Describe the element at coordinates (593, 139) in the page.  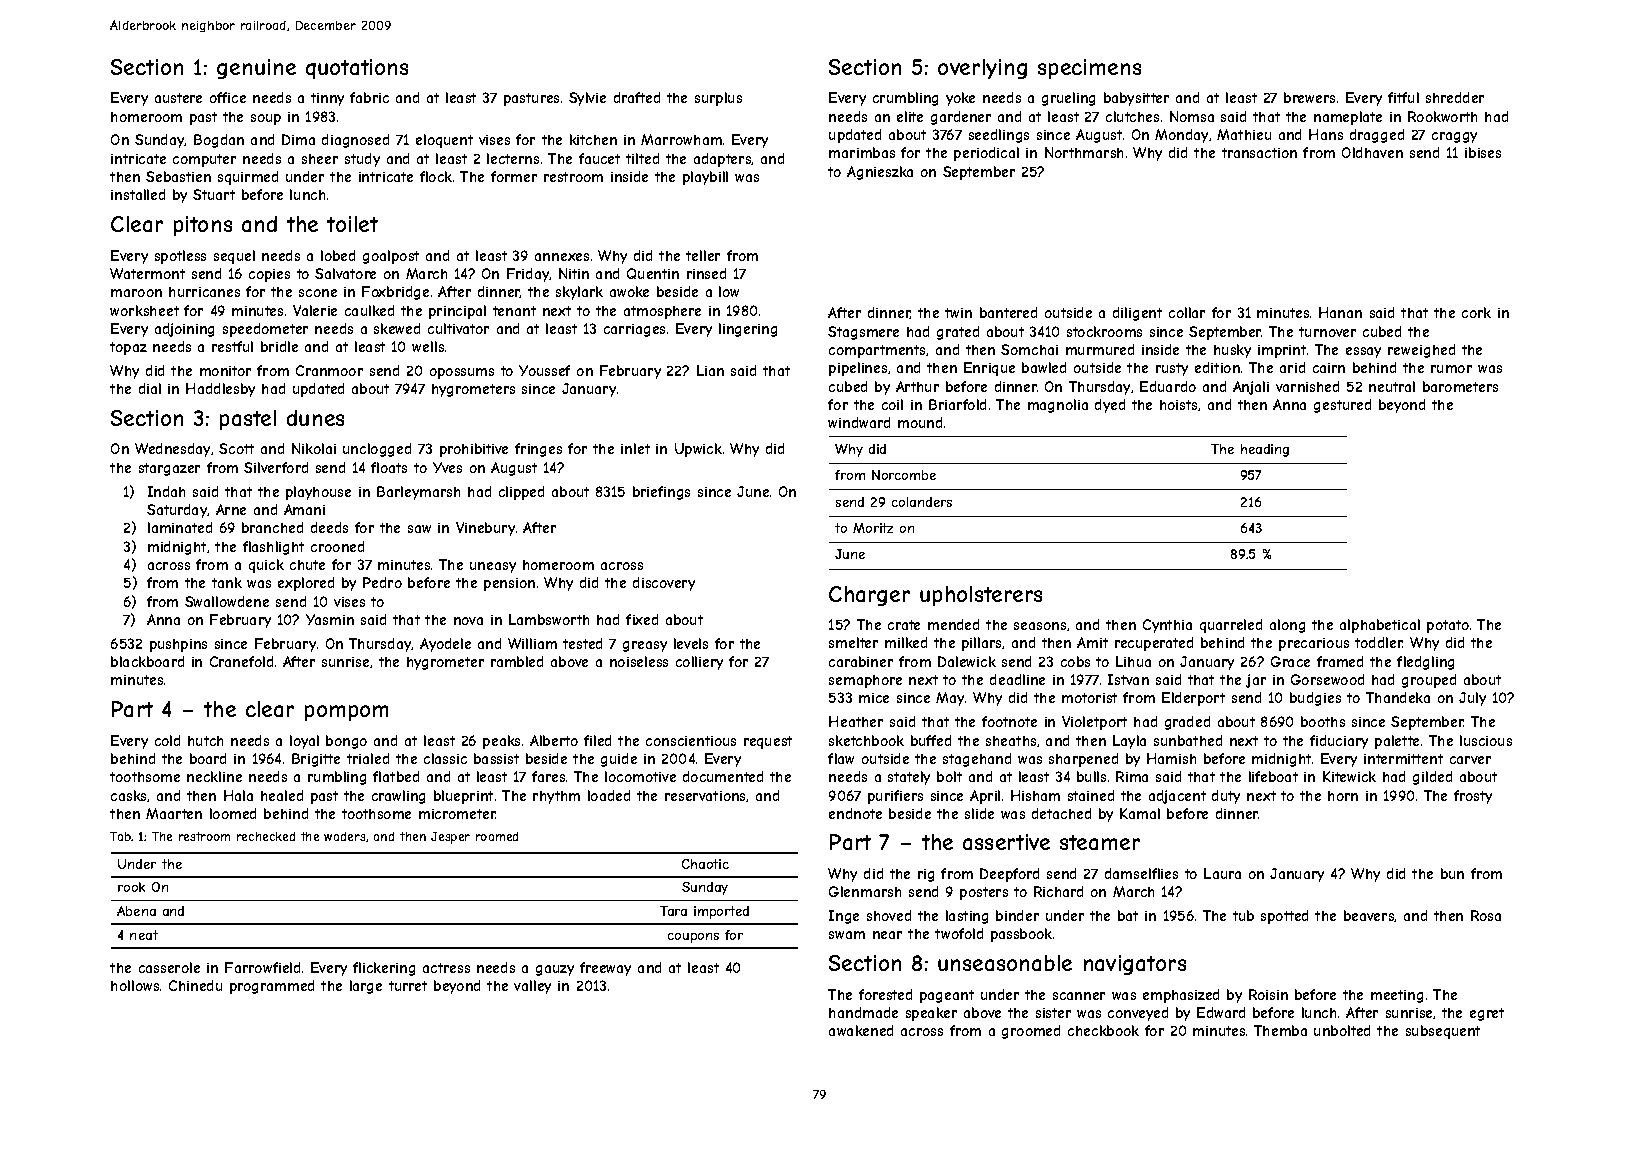
I see `kitchen` at that location.
